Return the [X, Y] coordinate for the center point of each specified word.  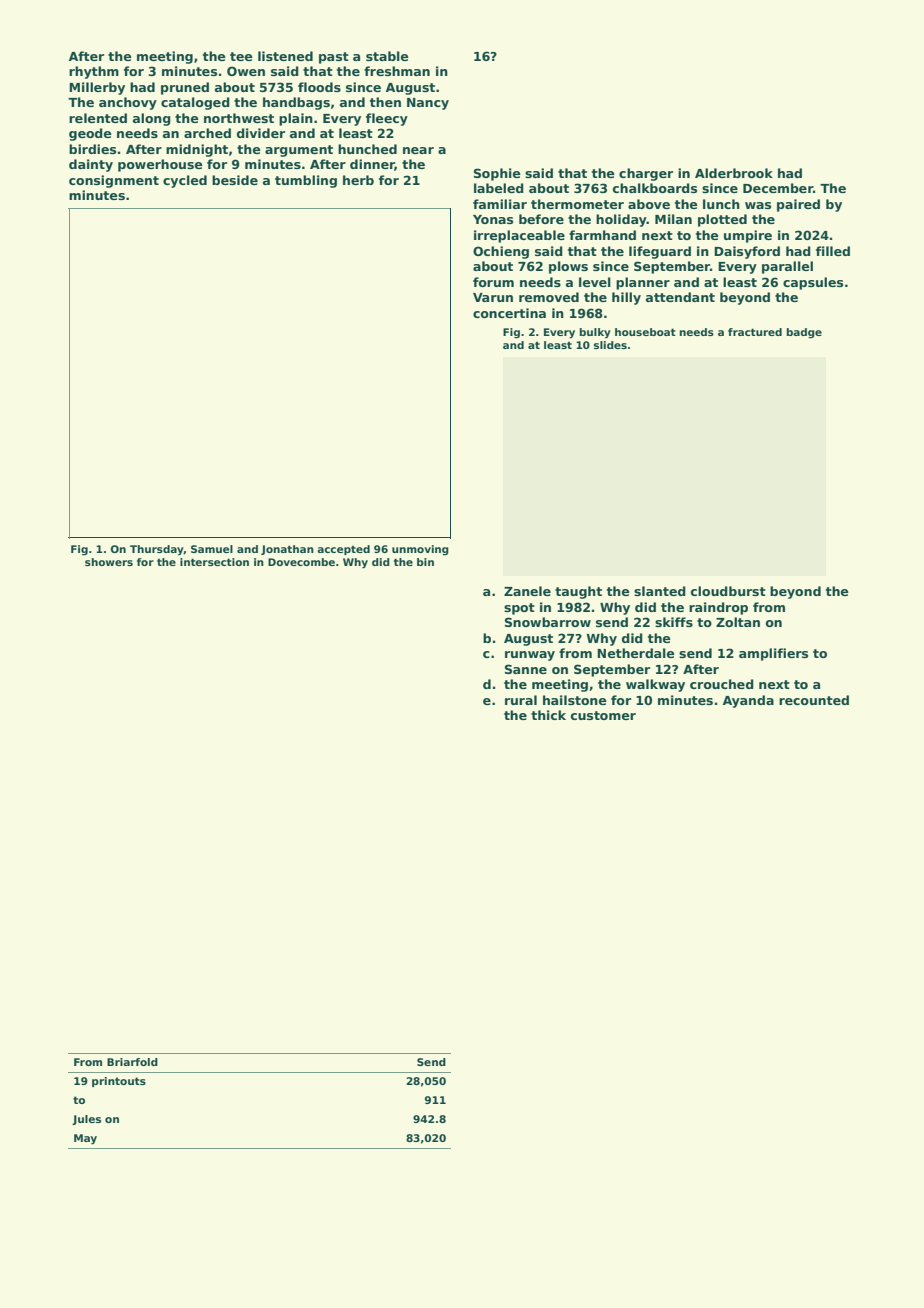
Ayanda [748, 701]
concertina [509, 313]
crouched [722, 684]
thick [548, 715]
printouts [119, 1082]
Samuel [212, 549]
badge [804, 333]
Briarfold [132, 1062]
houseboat [645, 332]
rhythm [94, 72]
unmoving [420, 550]
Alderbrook [734, 173]
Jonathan [287, 550]
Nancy [428, 104]
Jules [86, 1120]
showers [109, 562]
